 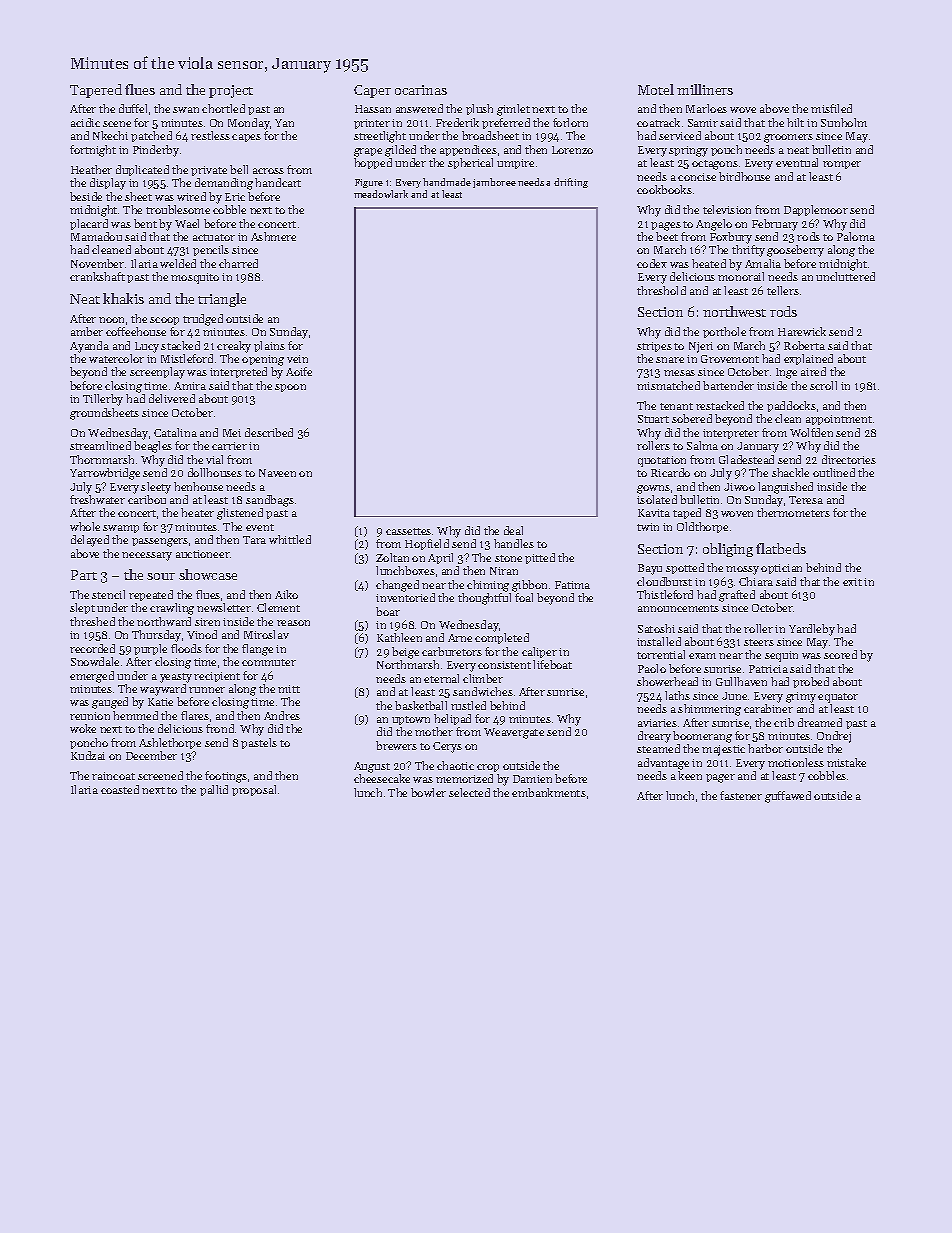 I want to click on Tapered, so click(x=96, y=91).
